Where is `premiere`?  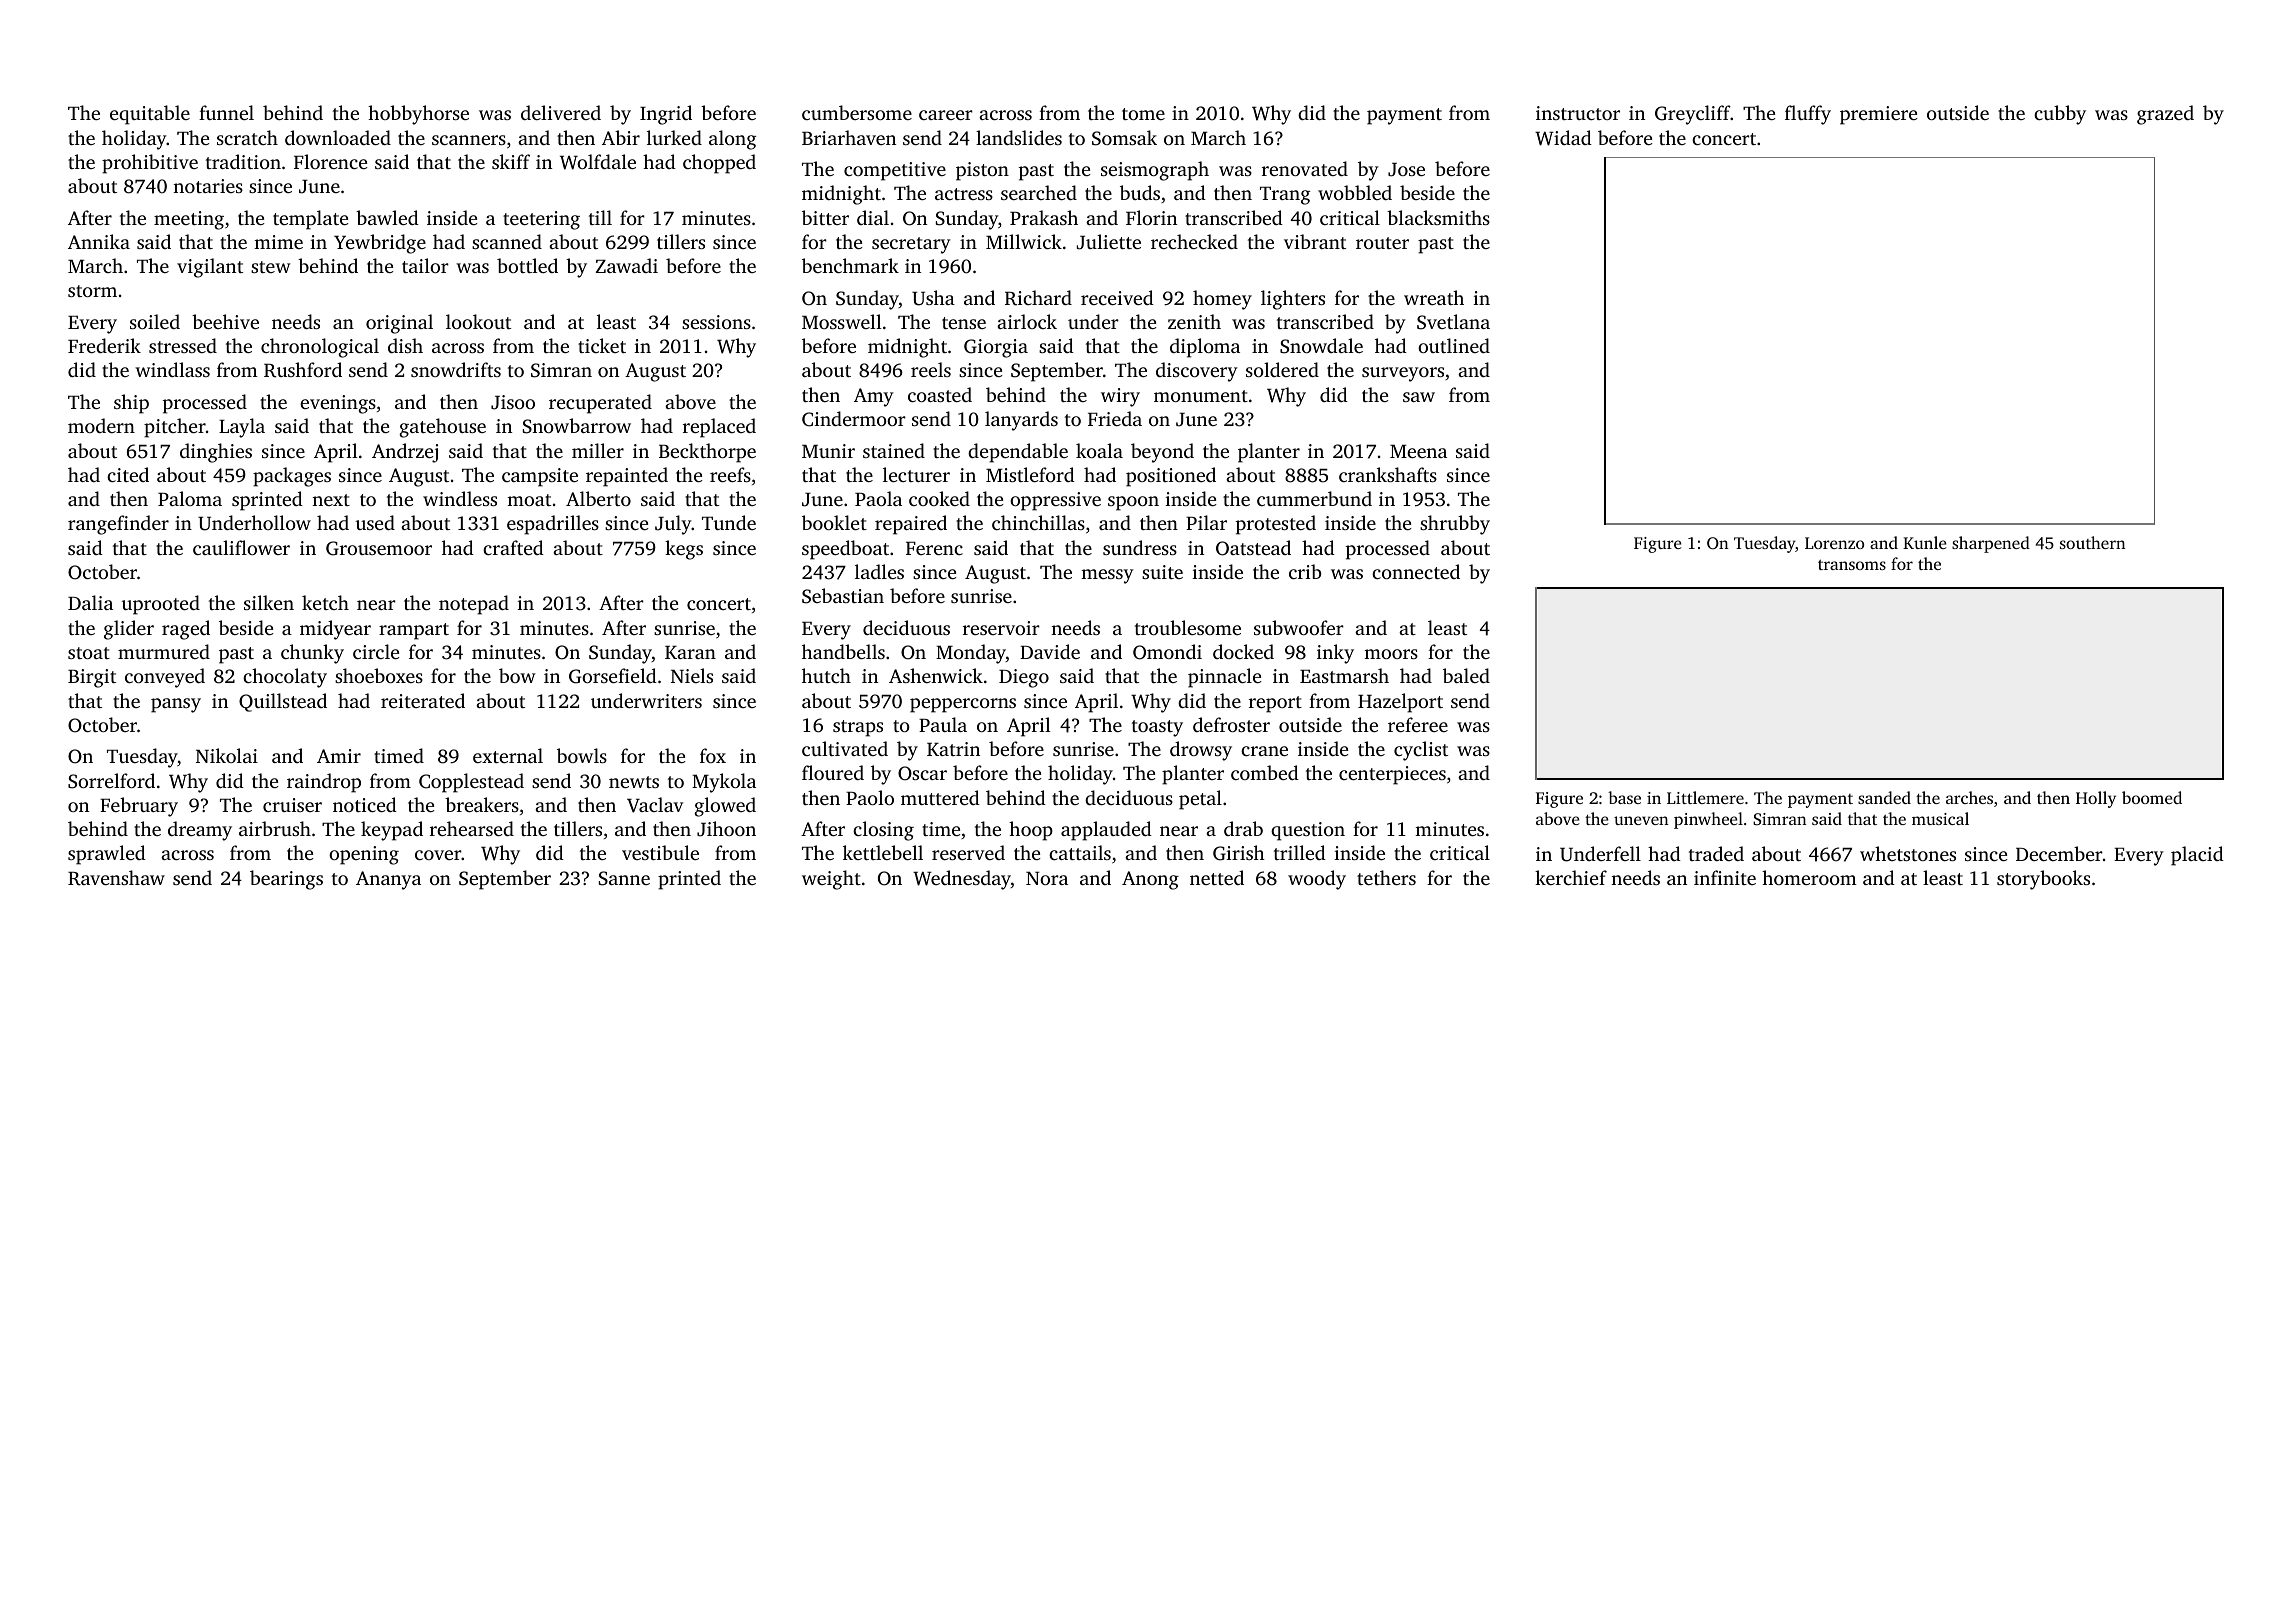 premiere is located at coordinates (1879, 115).
